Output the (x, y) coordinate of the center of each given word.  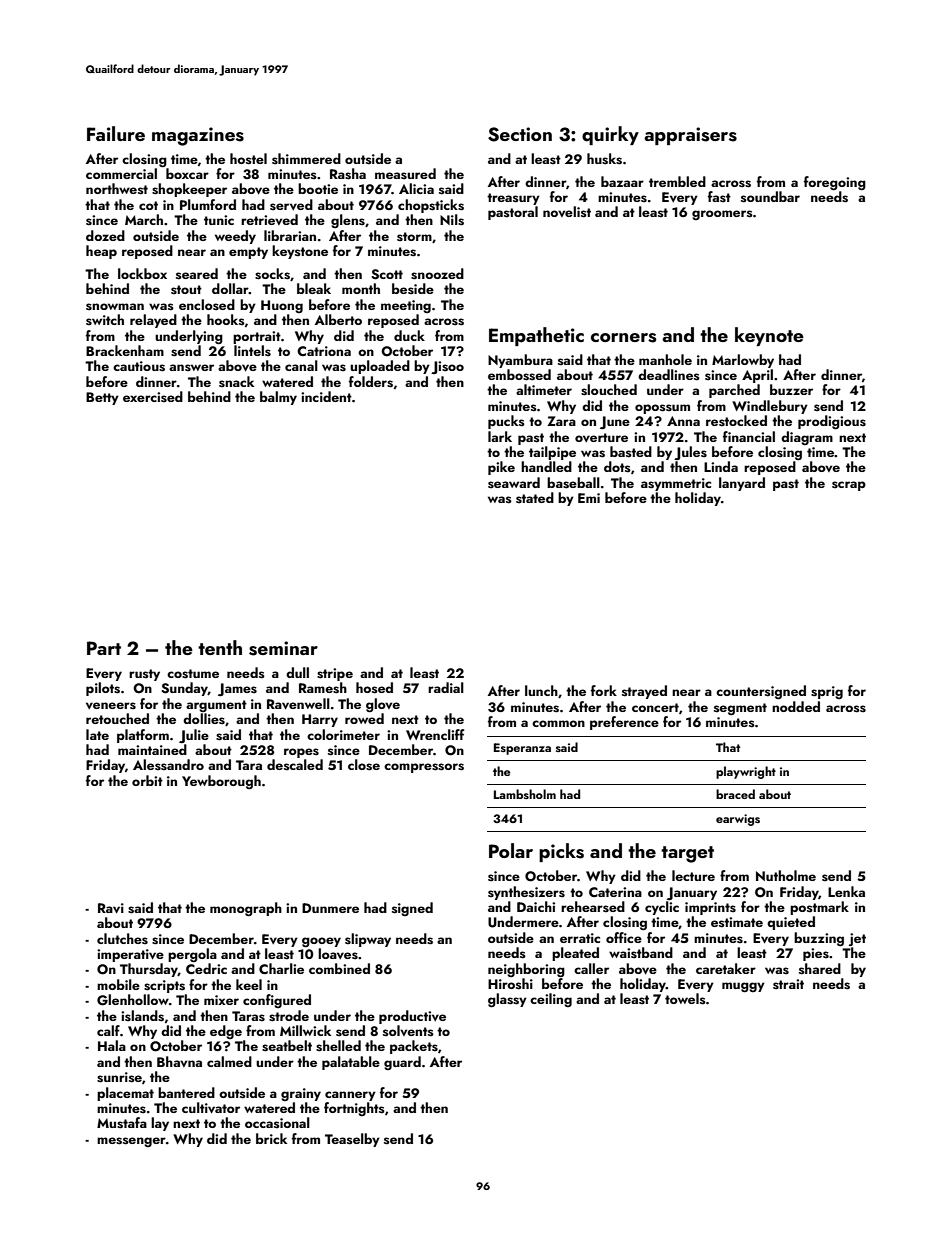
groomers (722, 215)
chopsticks (431, 206)
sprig (827, 692)
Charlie (281, 968)
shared (820, 969)
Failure (116, 133)
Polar (511, 850)
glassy (507, 1000)
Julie (194, 736)
